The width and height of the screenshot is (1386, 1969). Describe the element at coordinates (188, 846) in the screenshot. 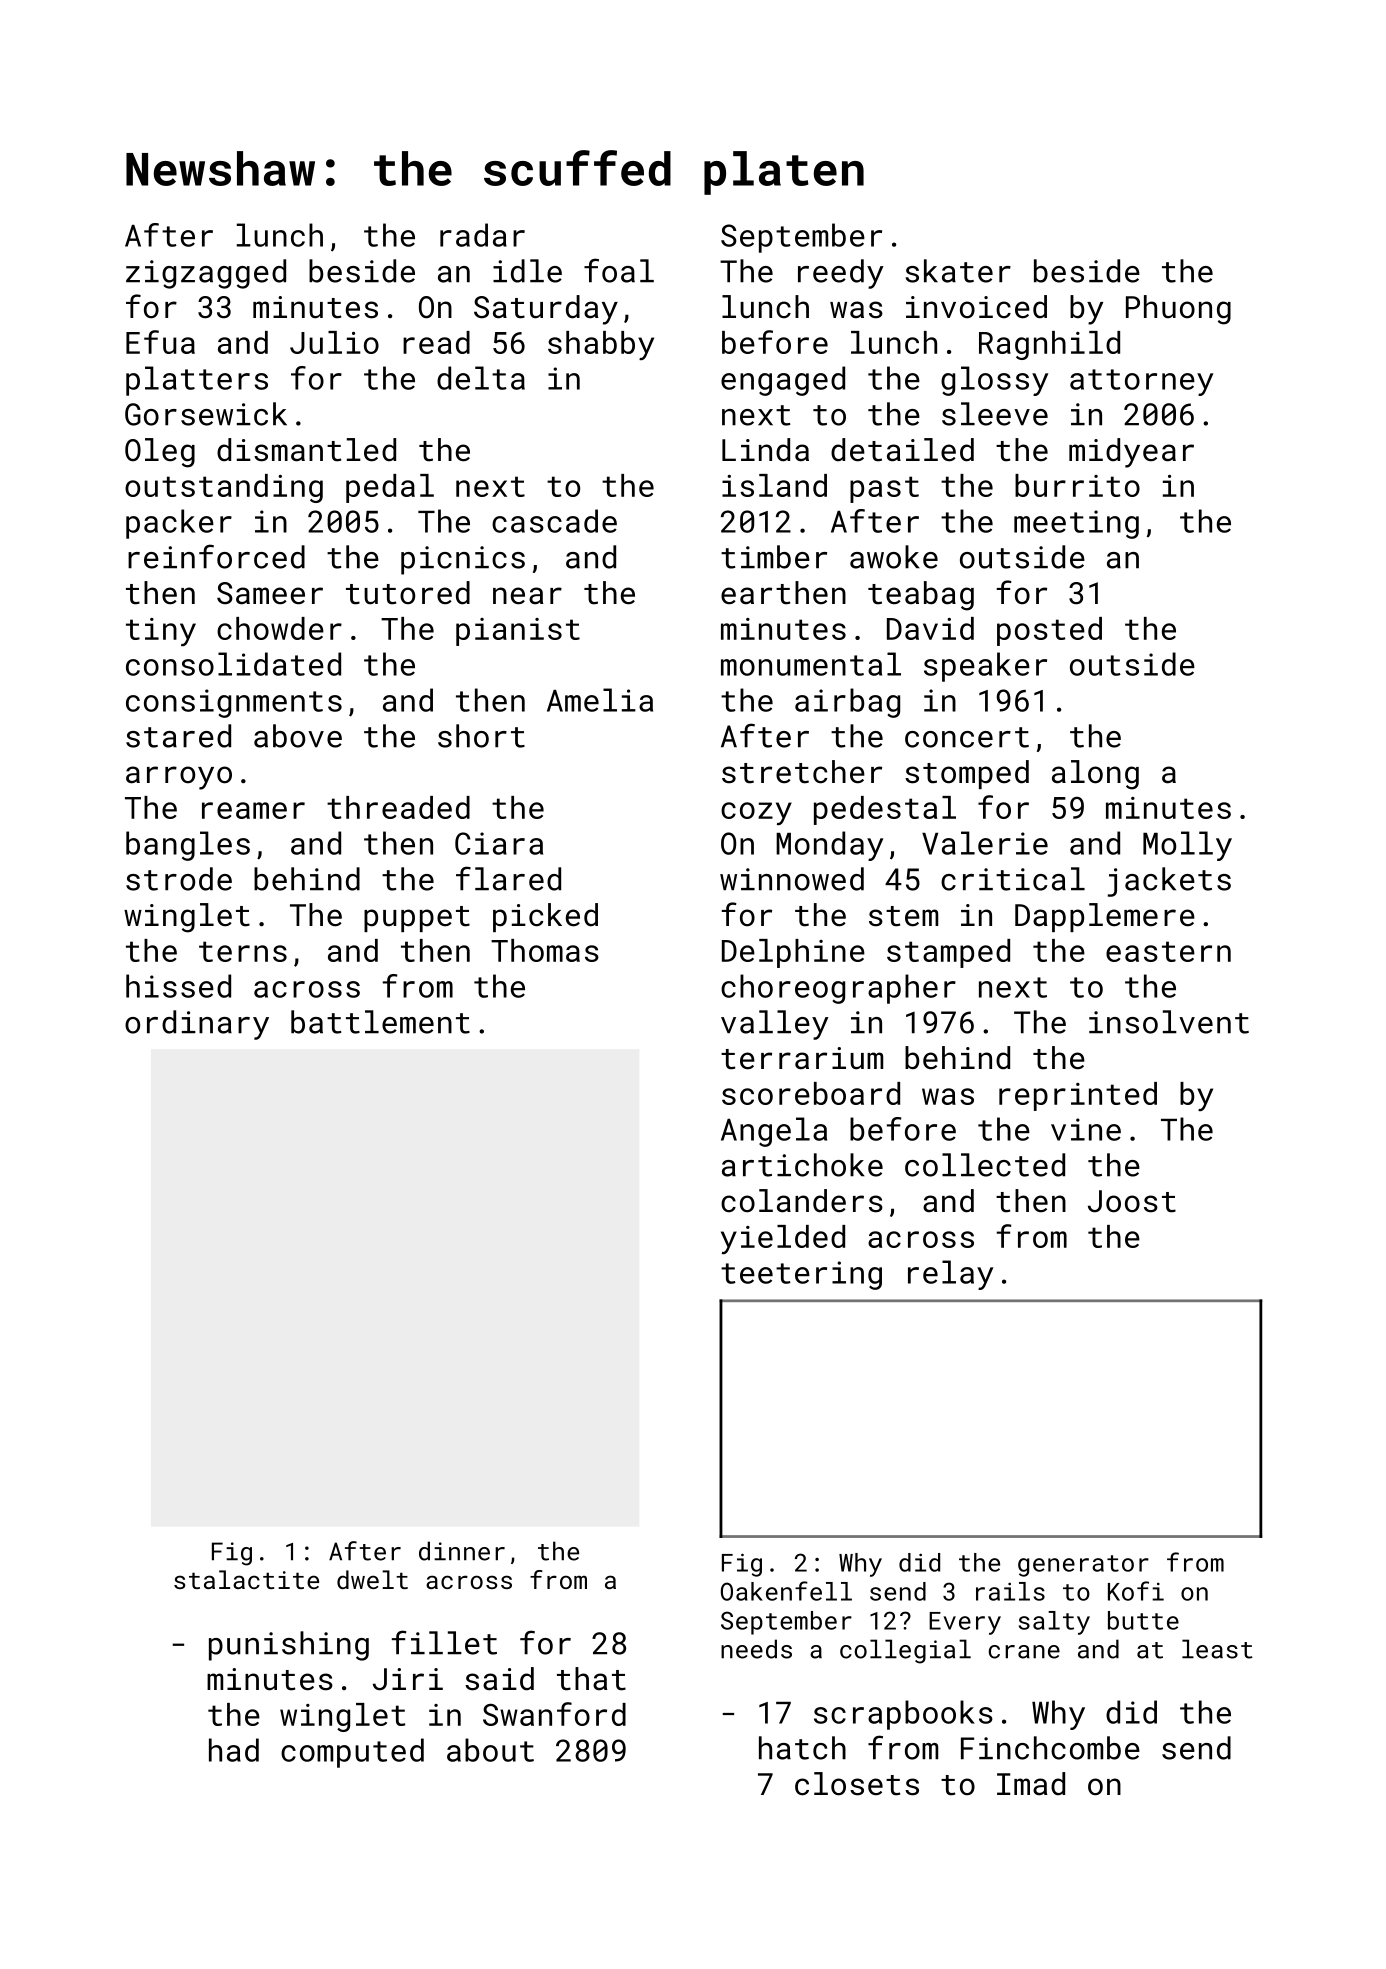

I see `bangles` at that location.
